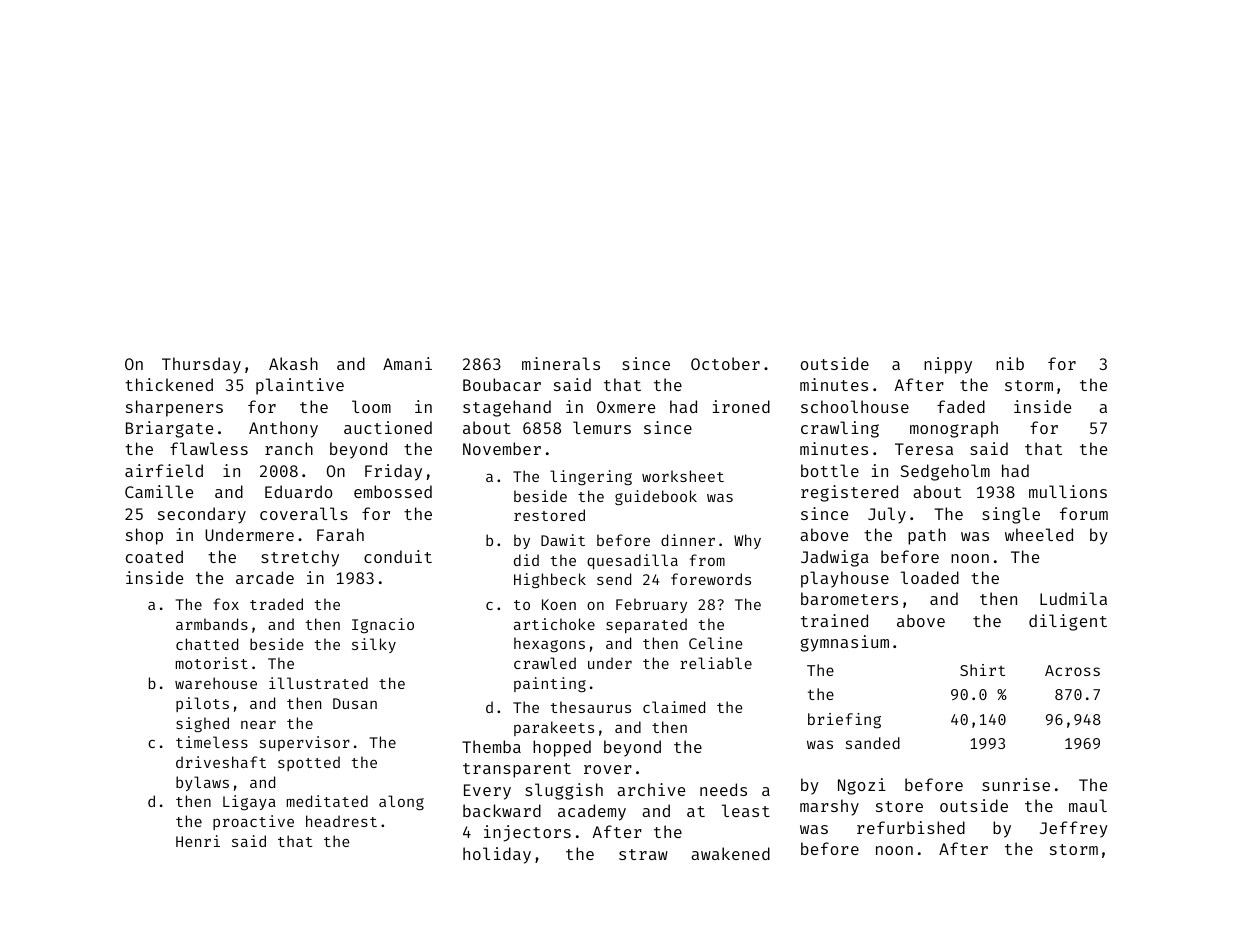 The width and height of the screenshot is (1233, 952). Describe the element at coordinates (855, 406) in the screenshot. I see `schoolhouse` at that location.
